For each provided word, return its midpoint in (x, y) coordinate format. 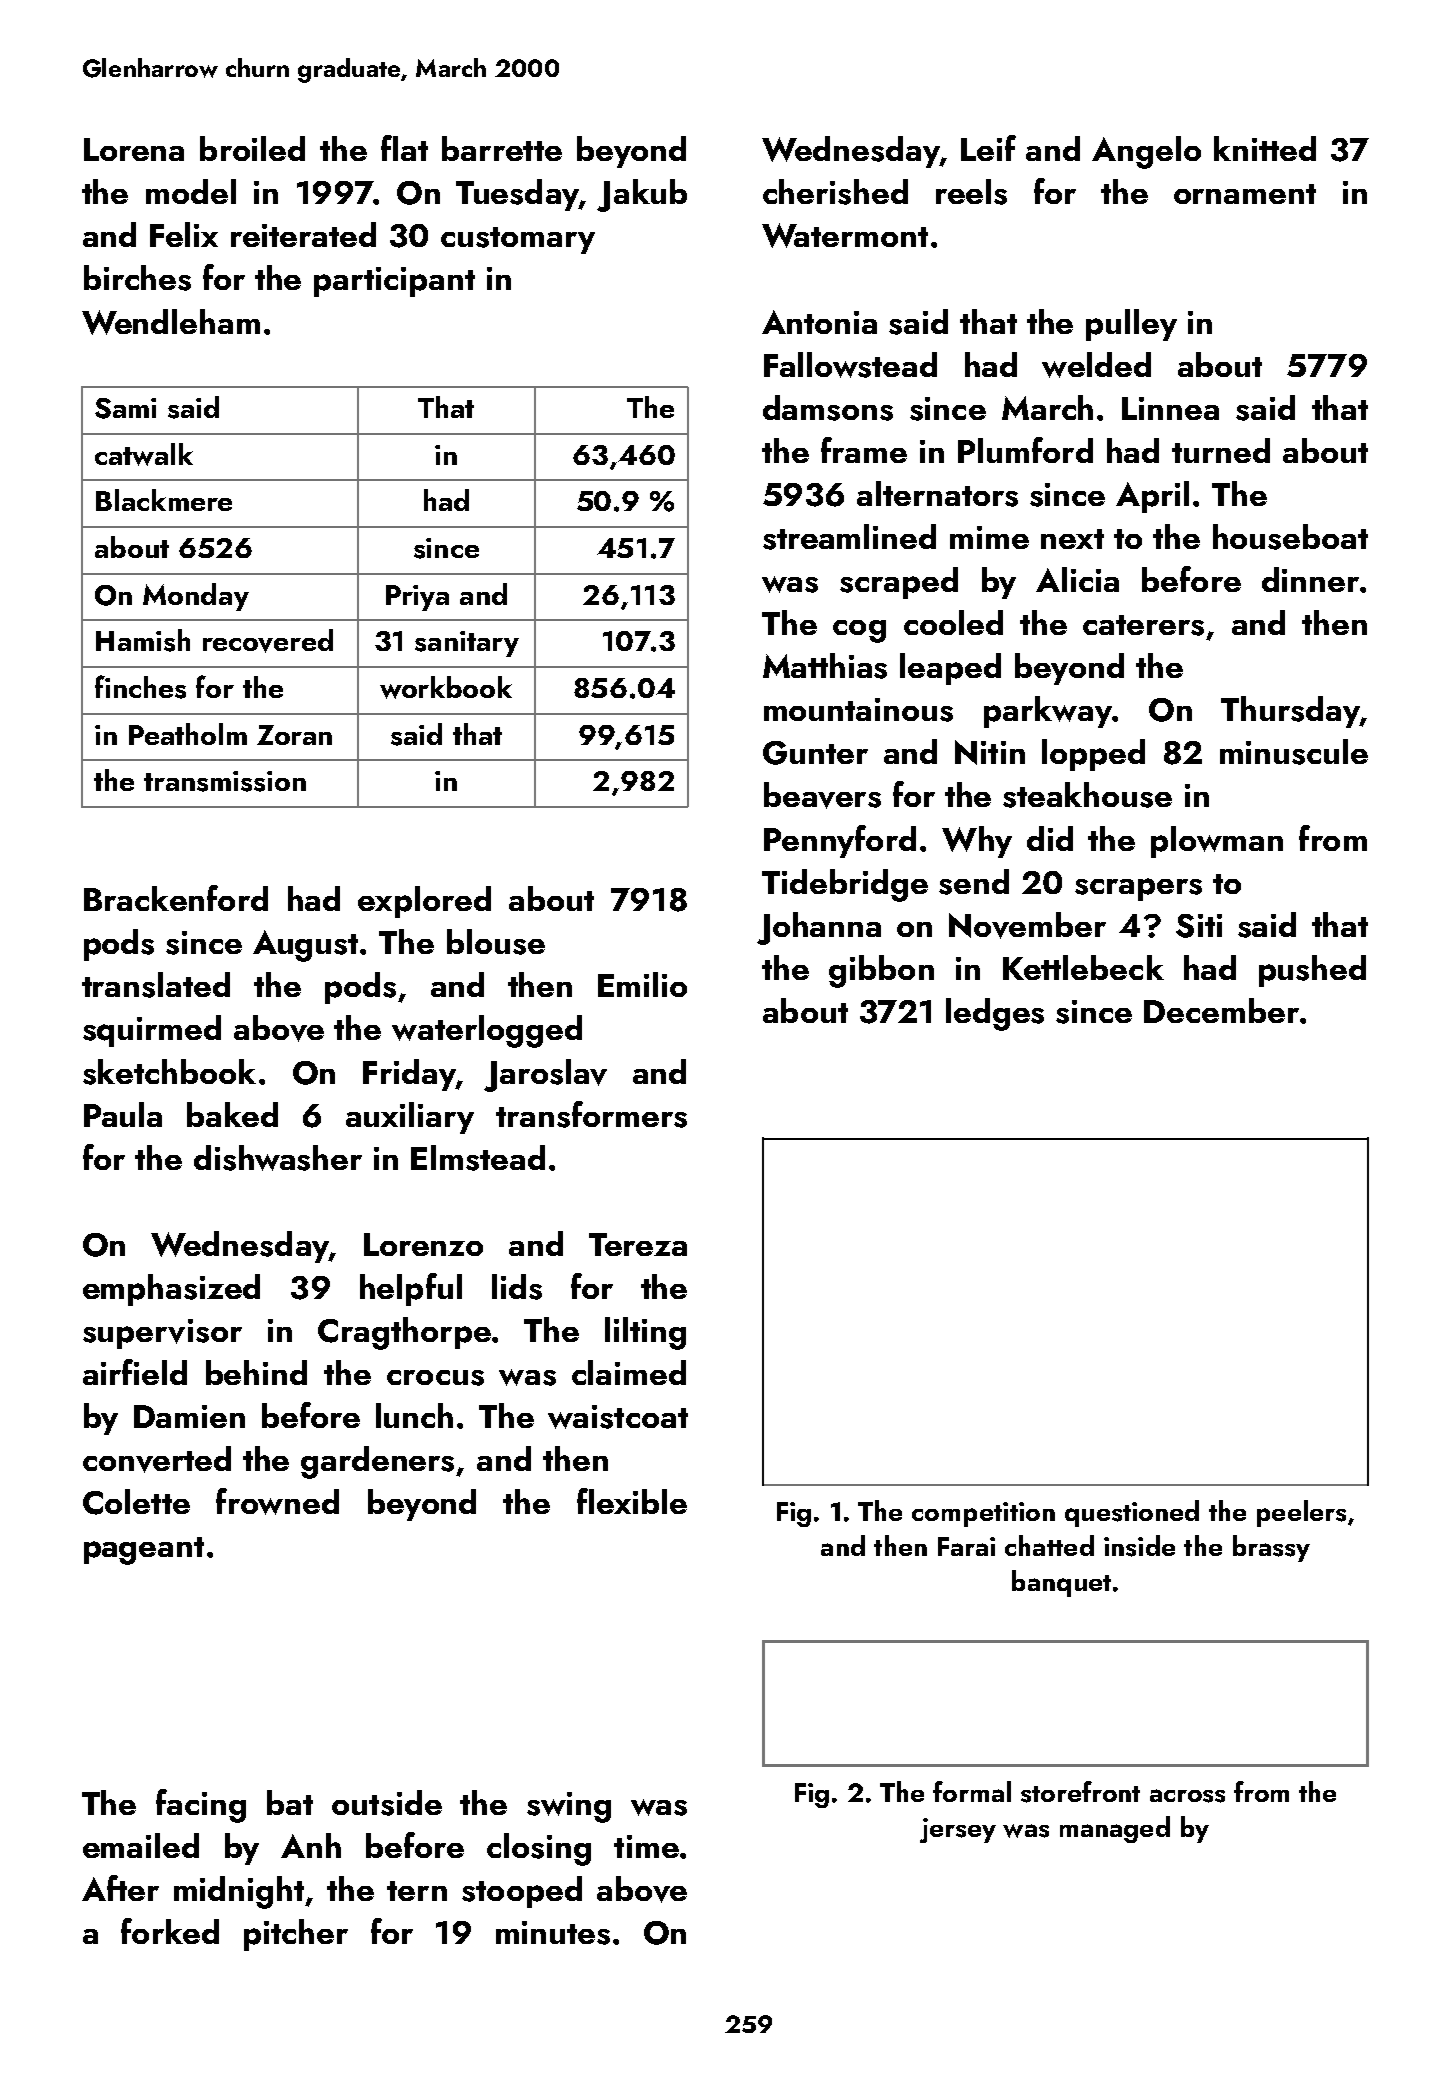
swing (569, 1807)
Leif (988, 148)
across (1187, 1796)
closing (539, 1849)
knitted (1265, 148)
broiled (252, 148)
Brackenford (176, 898)
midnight (239, 1892)
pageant (144, 1551)
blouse (496, 942)
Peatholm (188, 734)
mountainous (858, 710)
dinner (1310, 579)
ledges (995, 1014)
